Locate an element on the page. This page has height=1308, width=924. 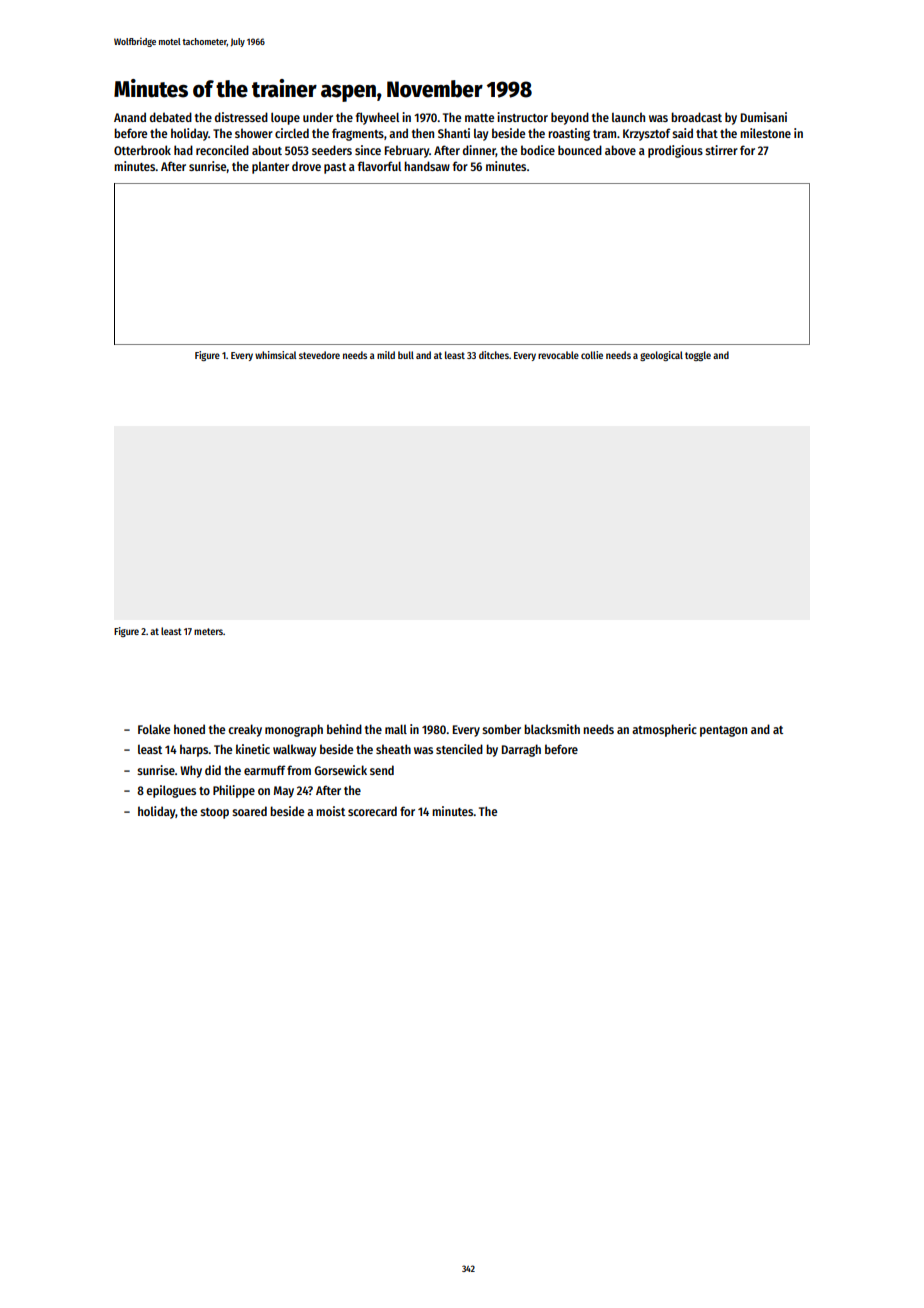
meters is located at coordinates (208, 631).
